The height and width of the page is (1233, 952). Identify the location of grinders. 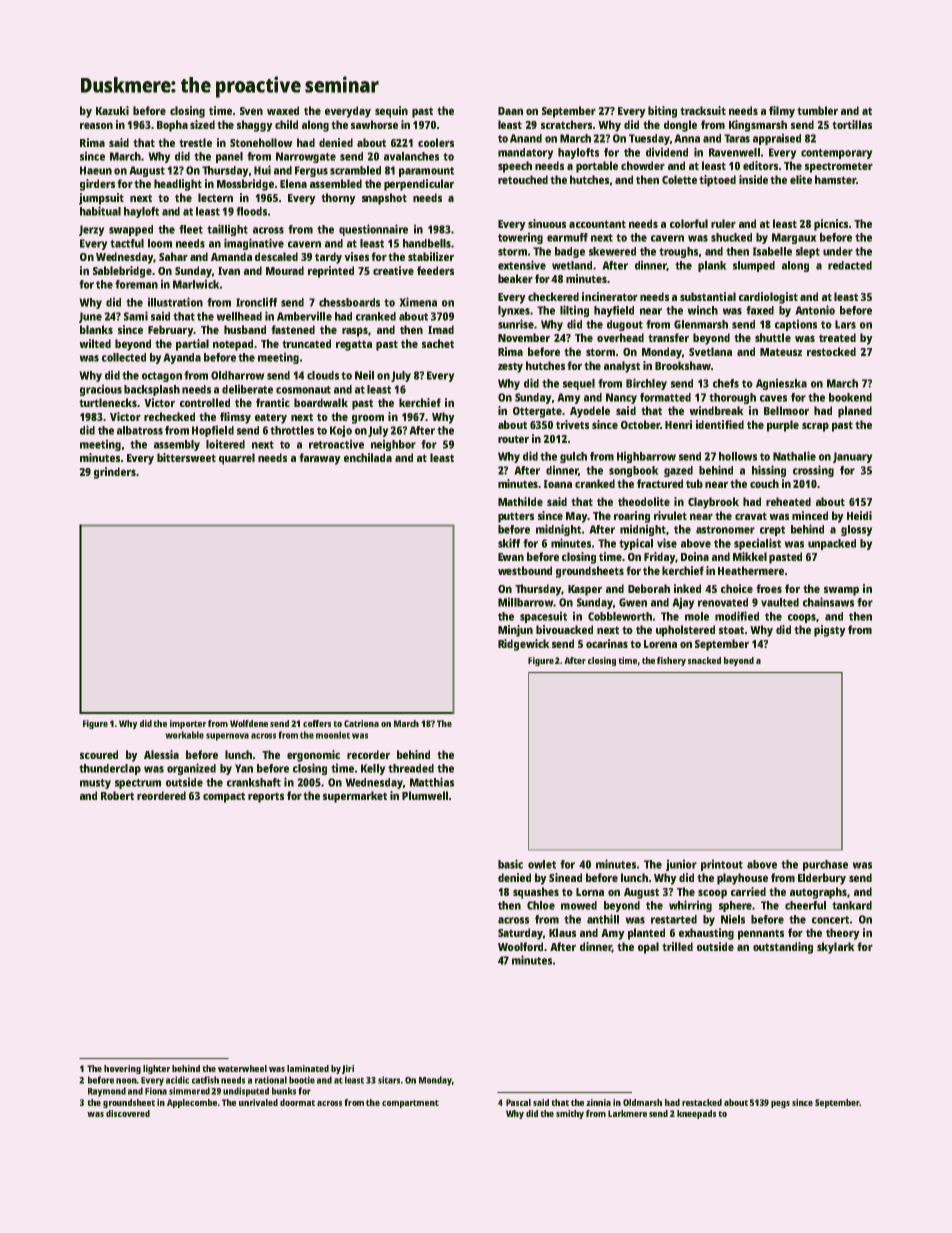
(115, 473).
